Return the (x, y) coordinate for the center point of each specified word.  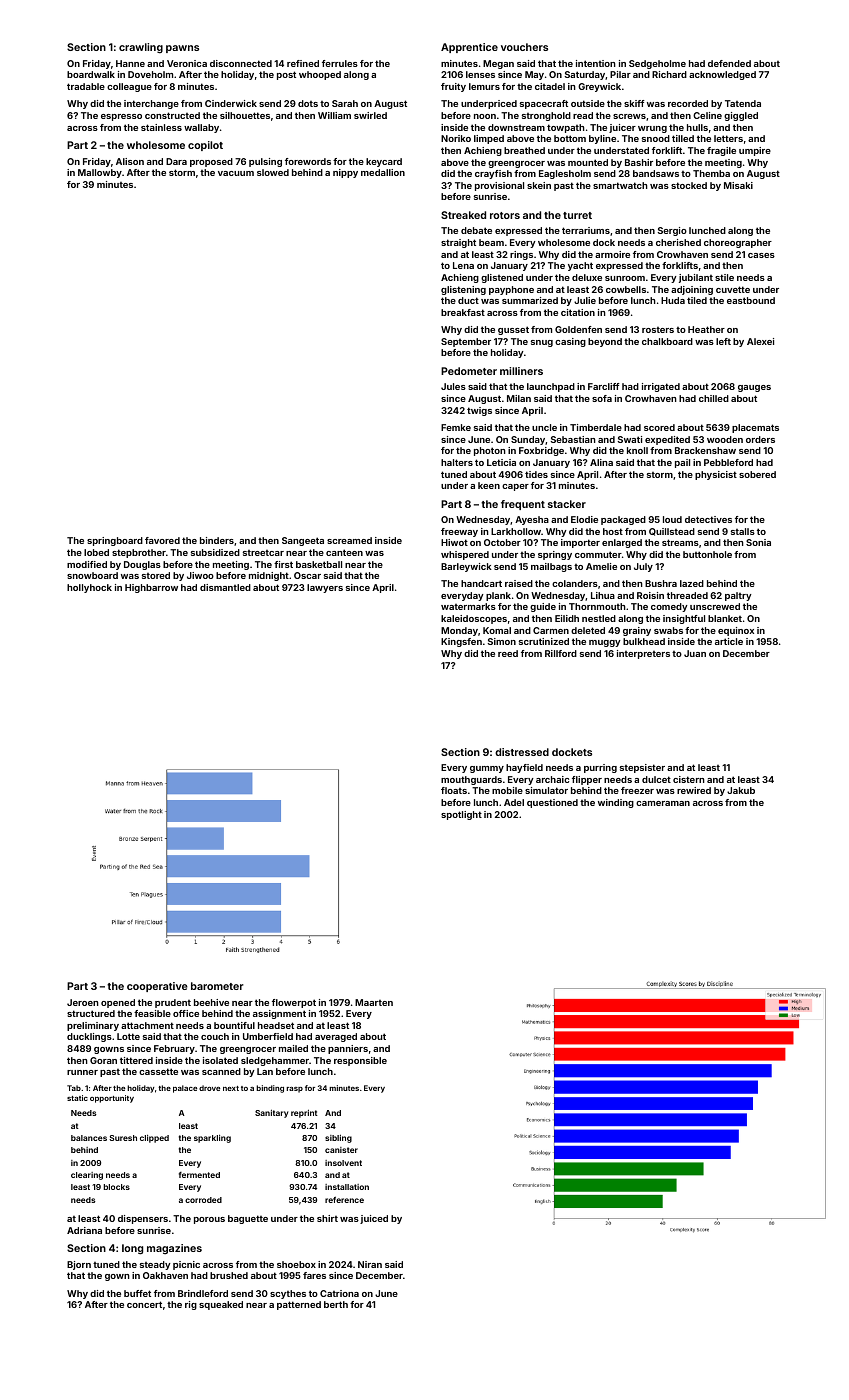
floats (454, 790)
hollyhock (89, 588)
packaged (623, 520)
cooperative (157, 987)
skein (539, 185)
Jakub (741, 790)
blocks (117, 1187)
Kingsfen (461, 642)
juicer (622, 128)
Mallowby (100, 173)
